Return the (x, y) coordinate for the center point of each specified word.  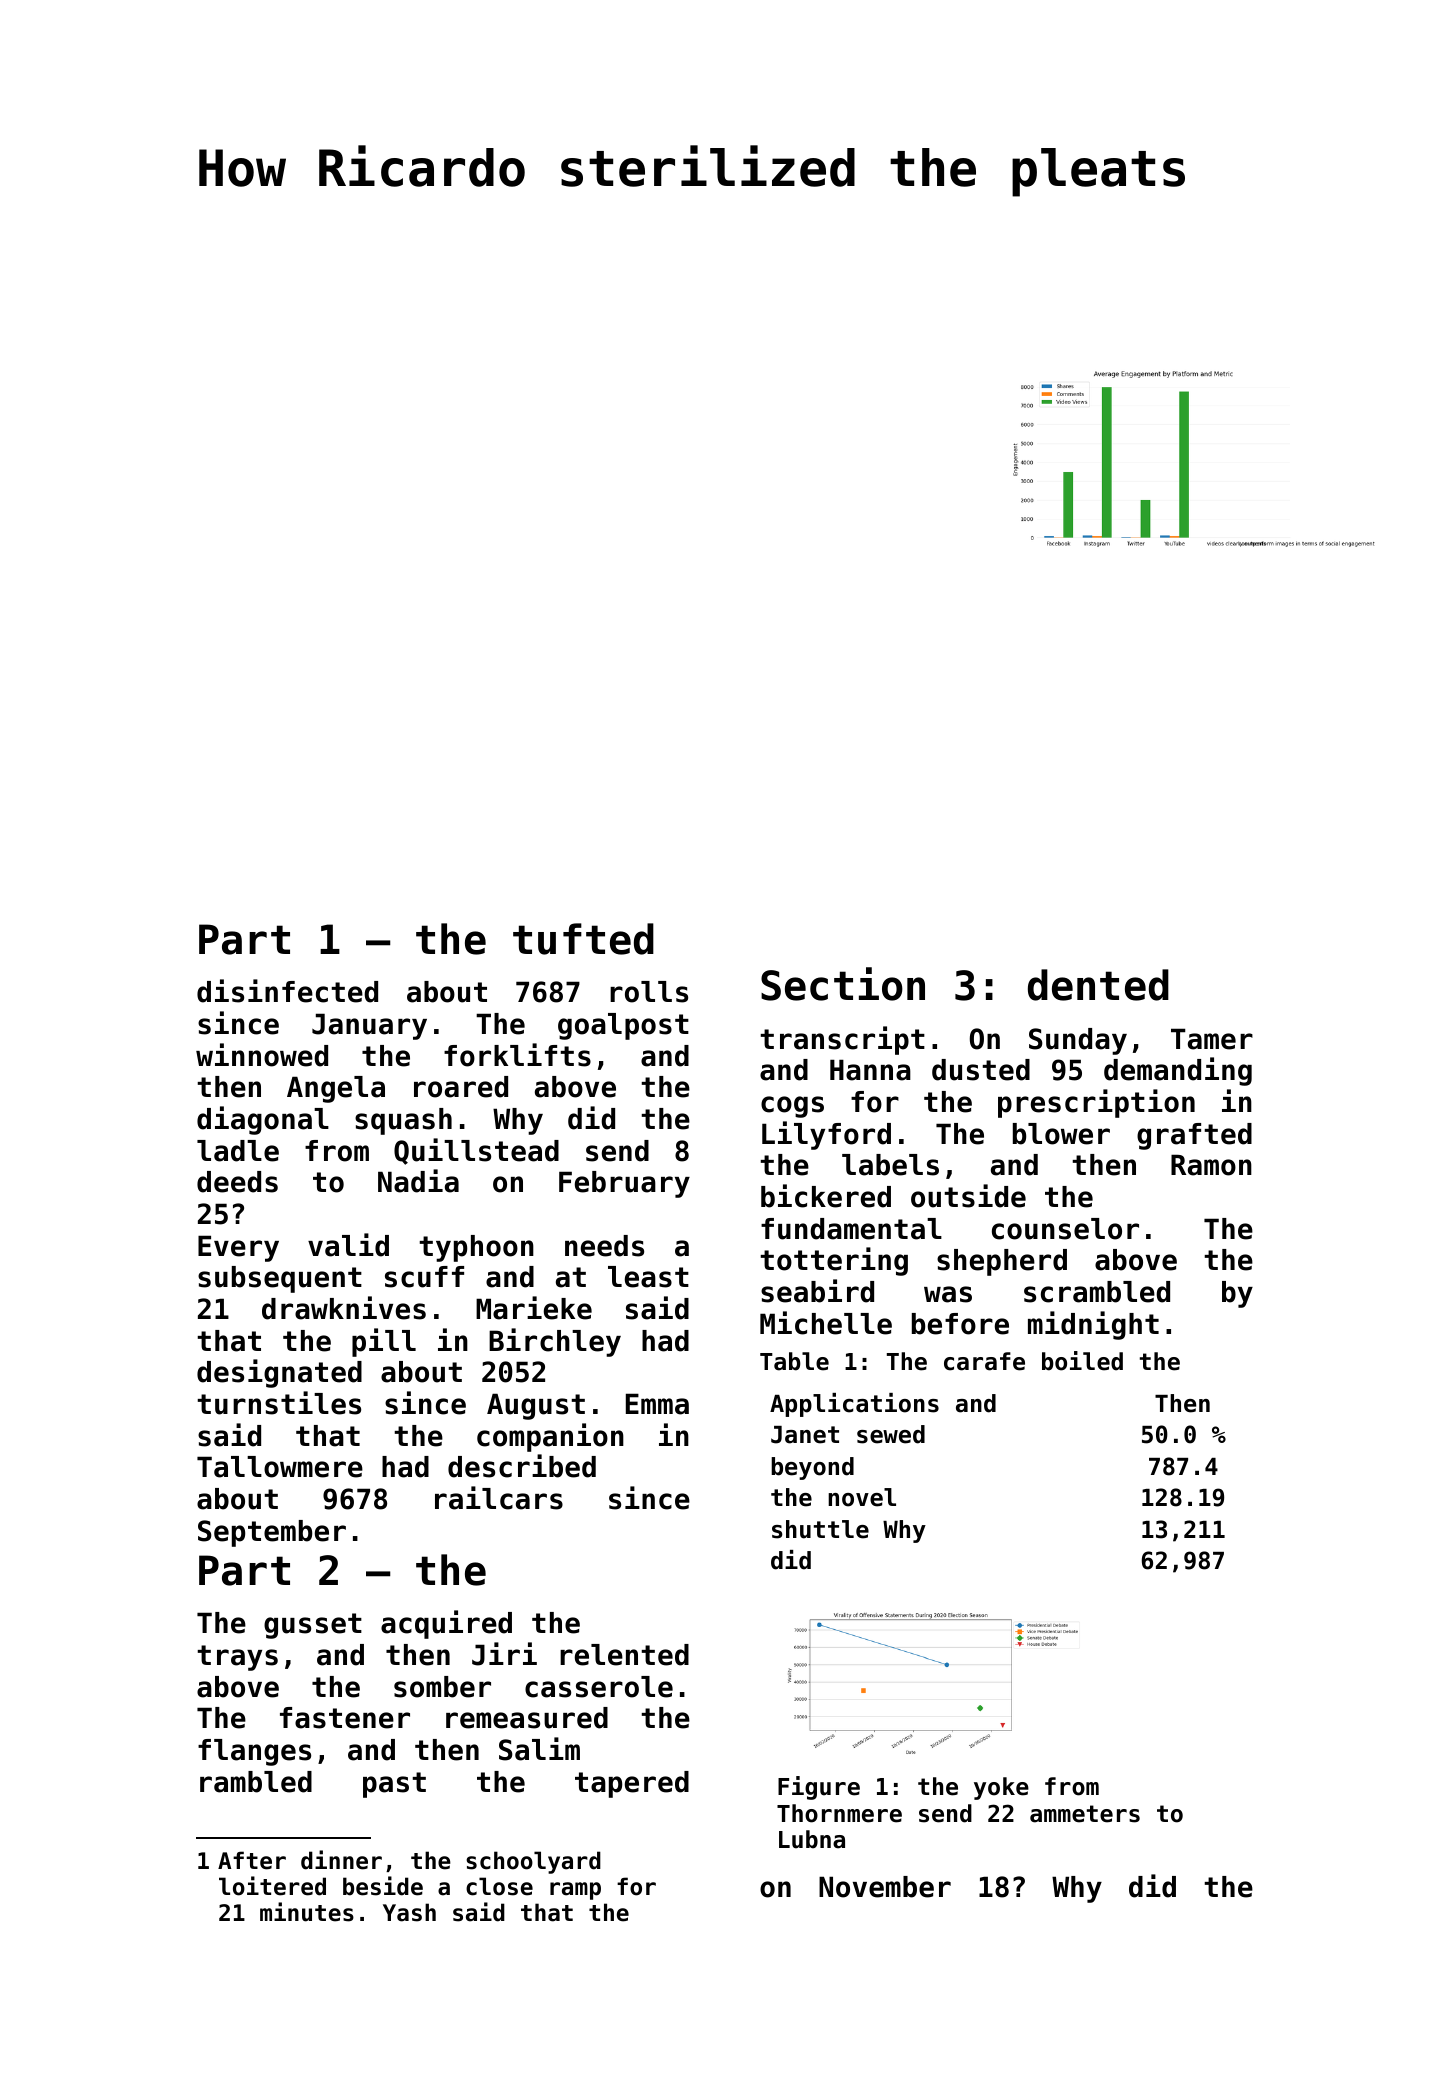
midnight (1093, 1325)
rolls (649, 992)
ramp (575, 1891)
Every (238, 1248)
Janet (805, 1435)
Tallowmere (280, 1467)
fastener (345, 1718)
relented (624, 1655)
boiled (1082, 1361)
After (252, 1860)
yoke (1001, 1788)
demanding (1178, 1071)
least (648, 1277)
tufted (583, 939)
